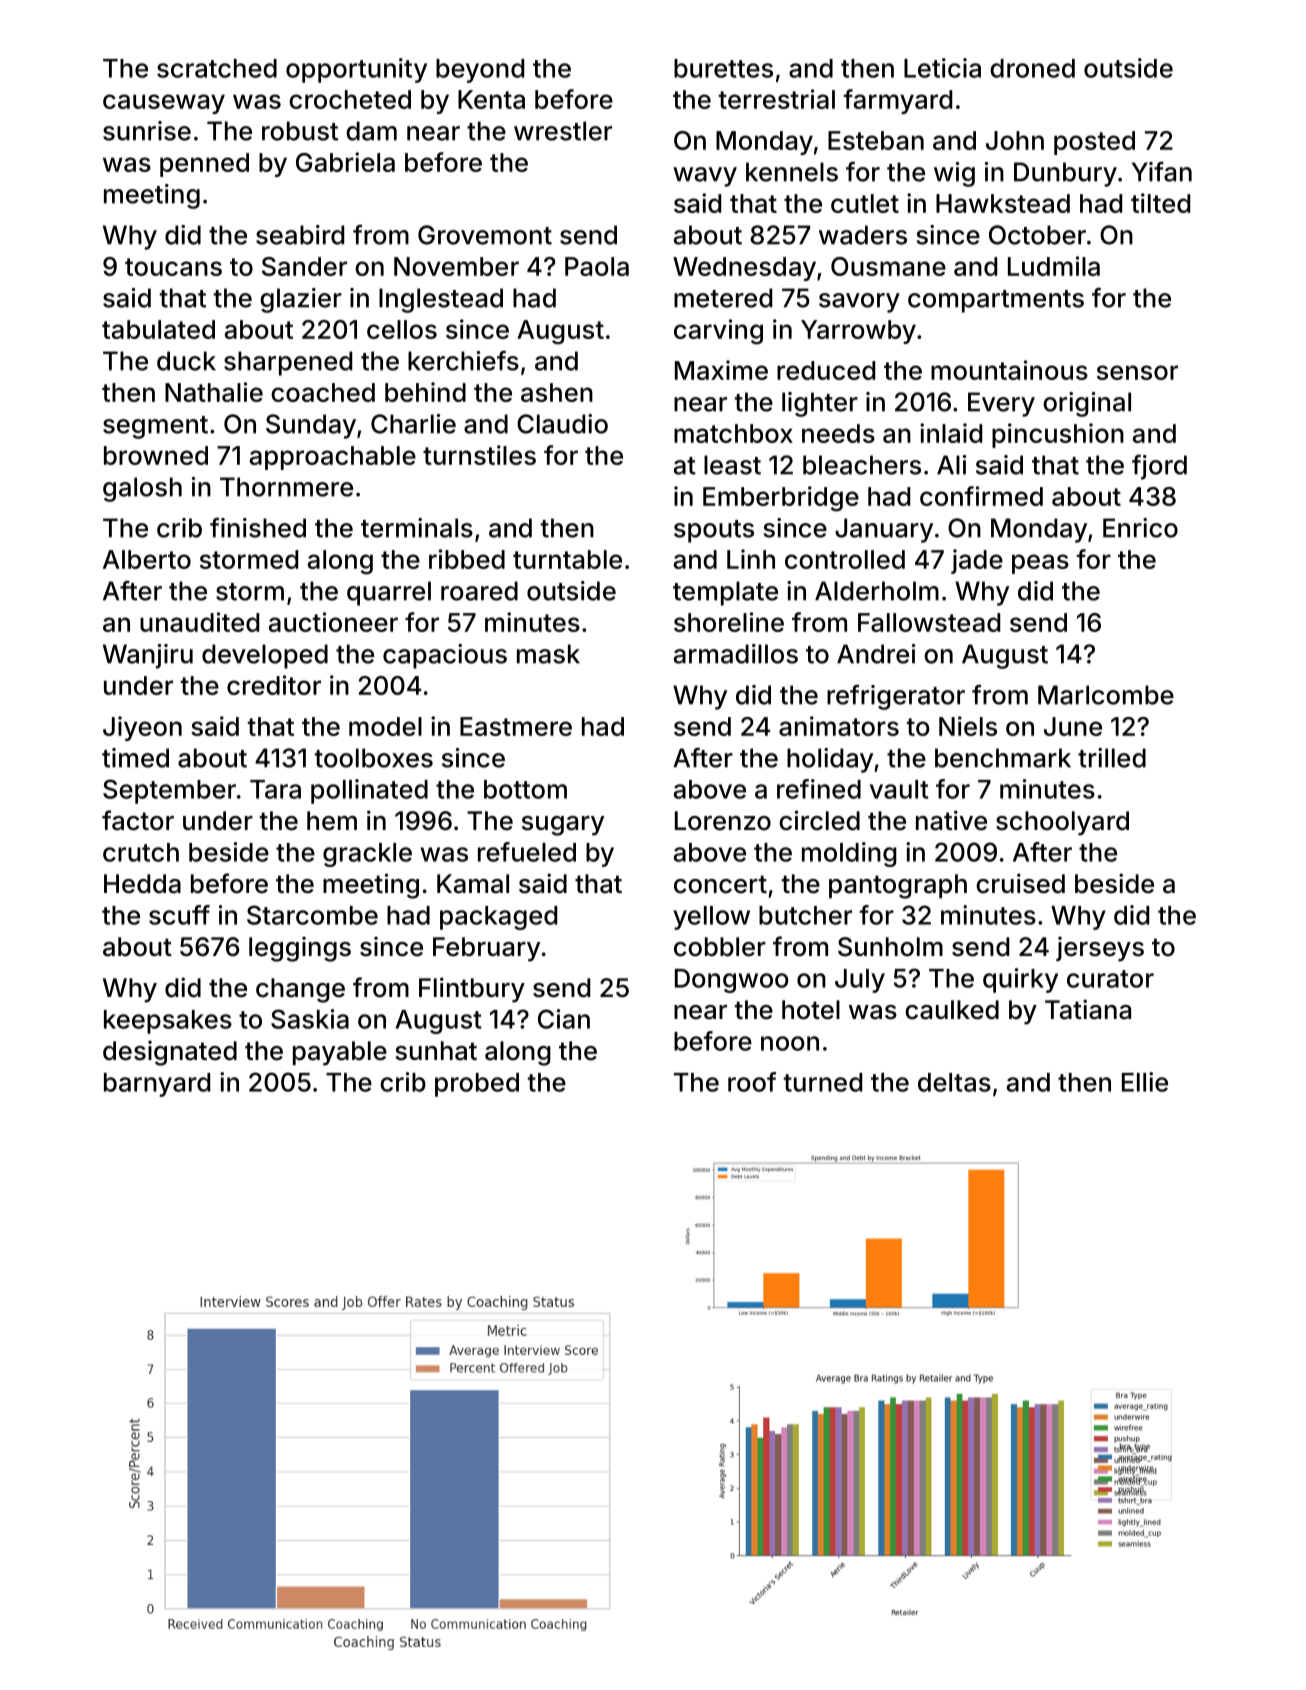 The width and height of the screenshot is (1306, 1690). Describe the element at coordinates (863, 235) in the screenshot. I see `waders` at that location.
